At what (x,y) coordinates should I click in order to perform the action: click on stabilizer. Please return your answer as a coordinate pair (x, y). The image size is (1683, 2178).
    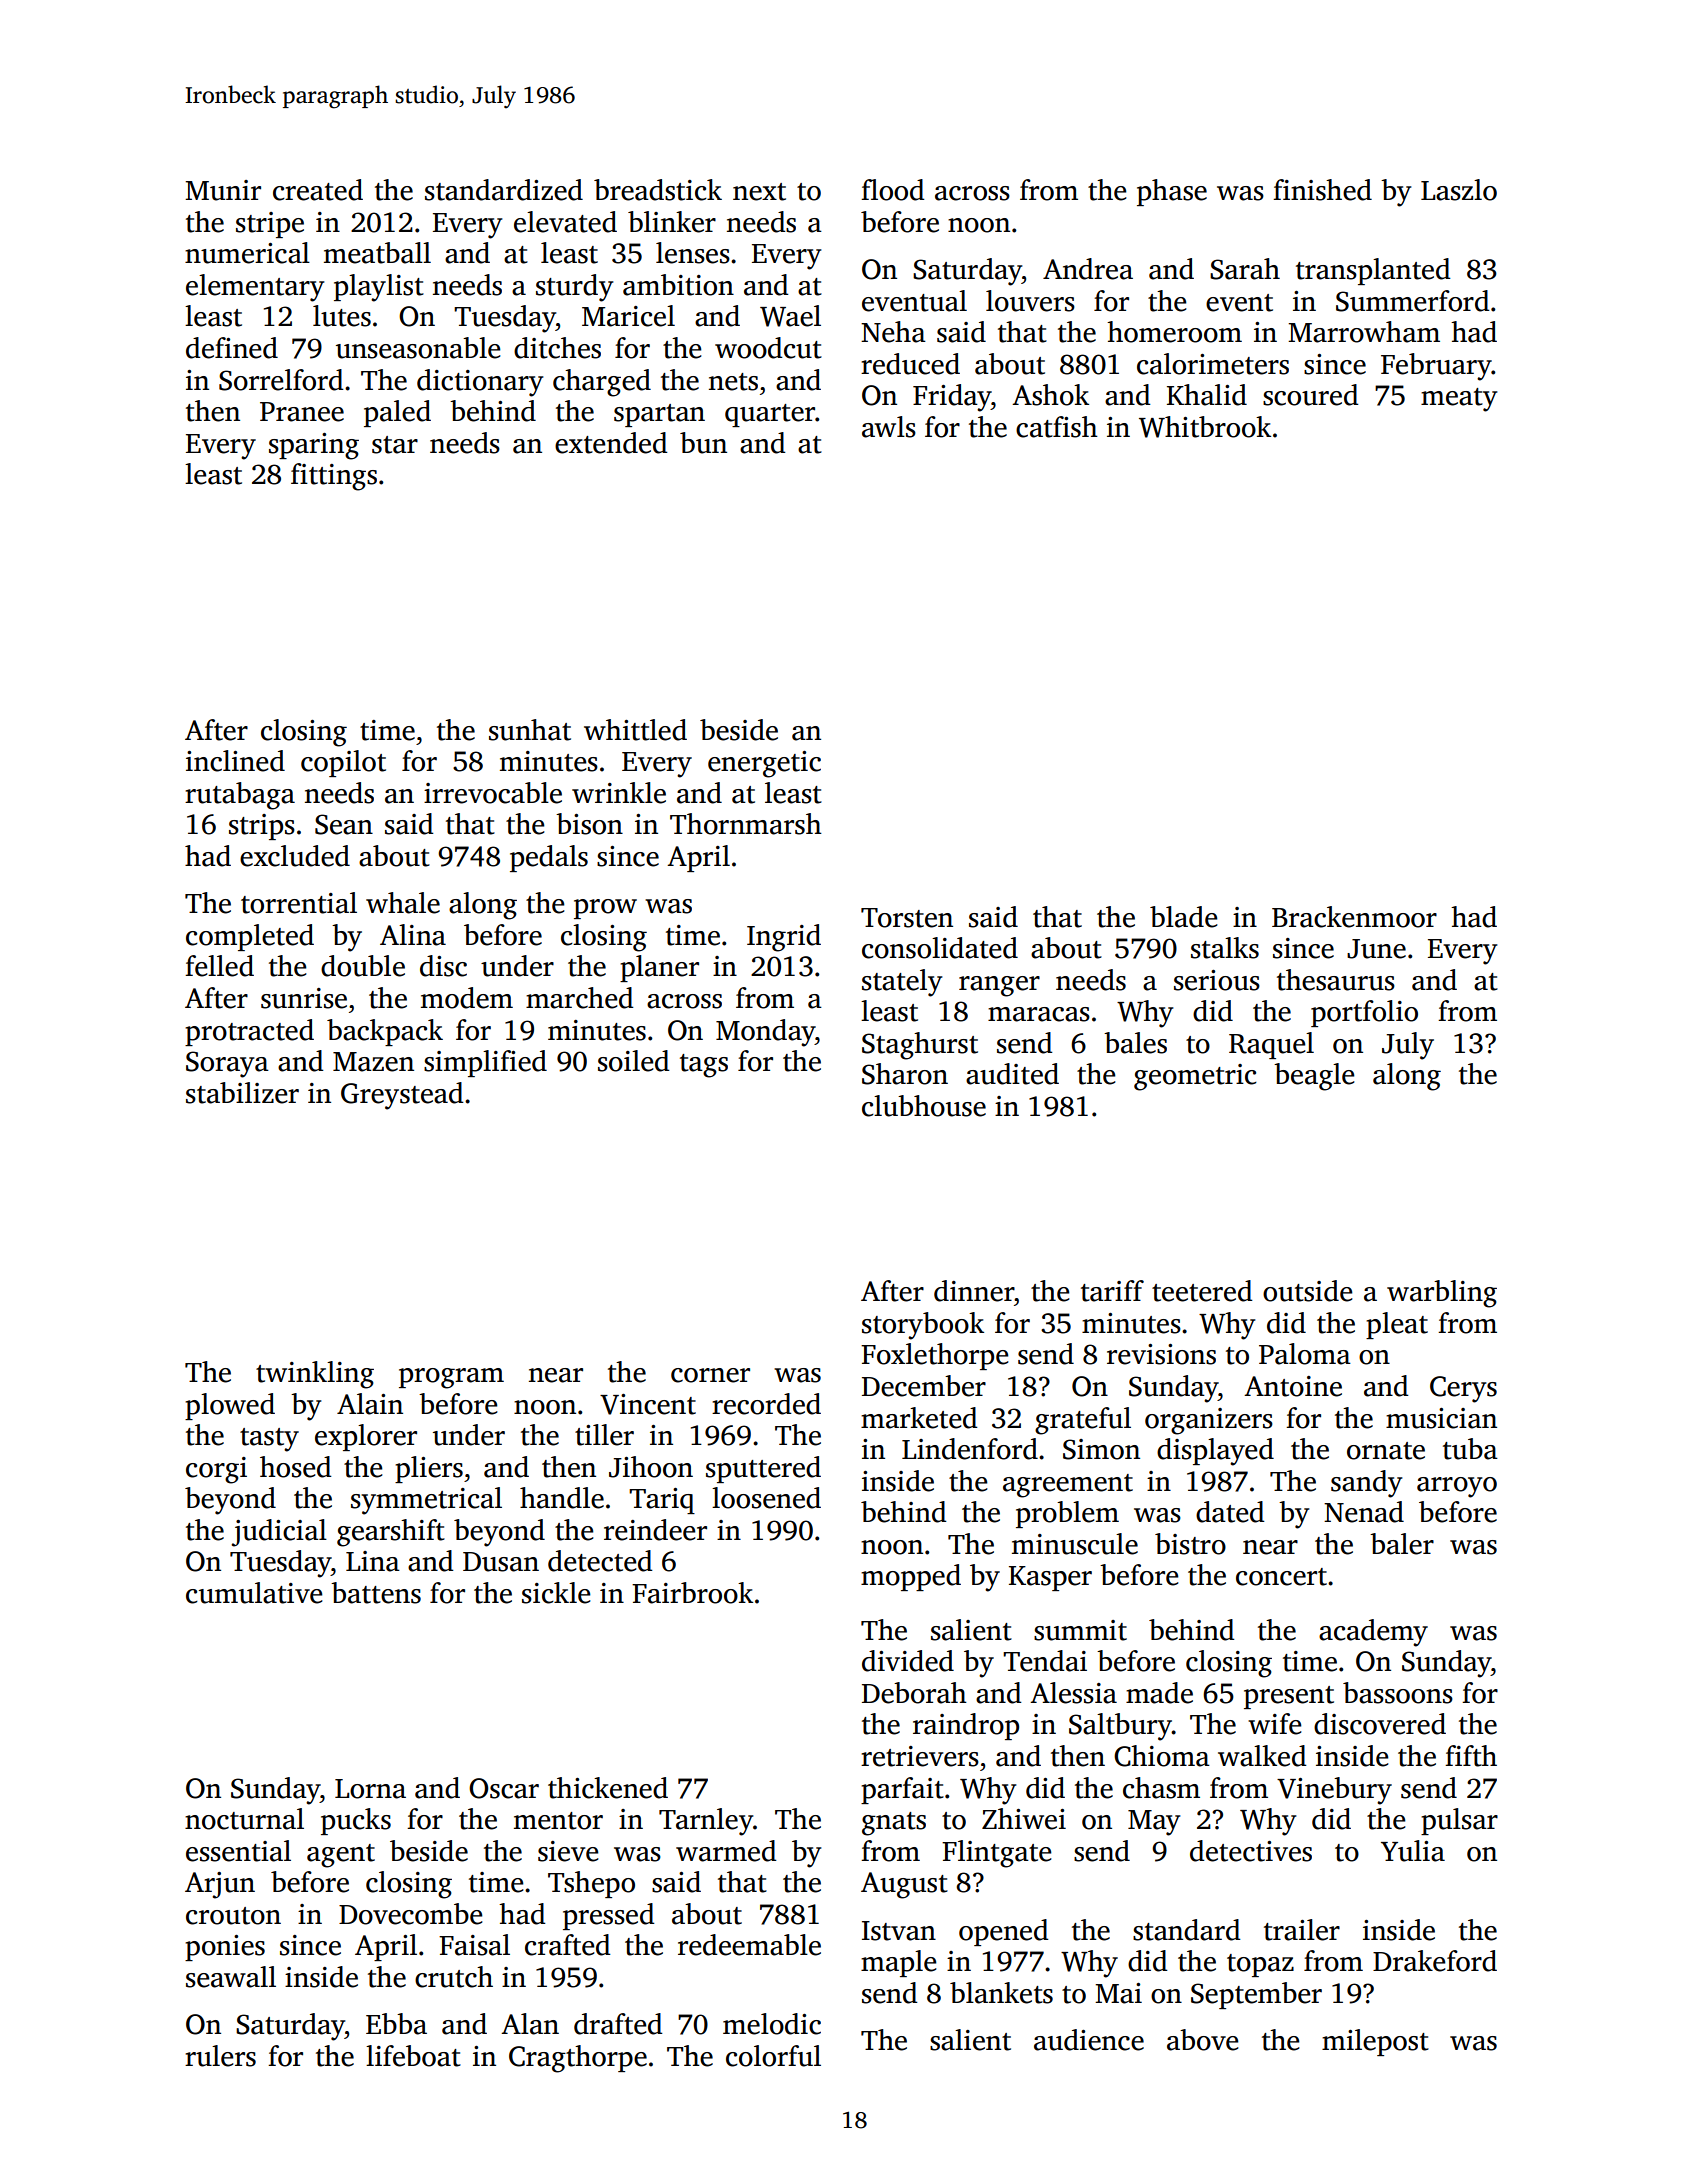
    Looking at the image, I should click on (242, 1093).
